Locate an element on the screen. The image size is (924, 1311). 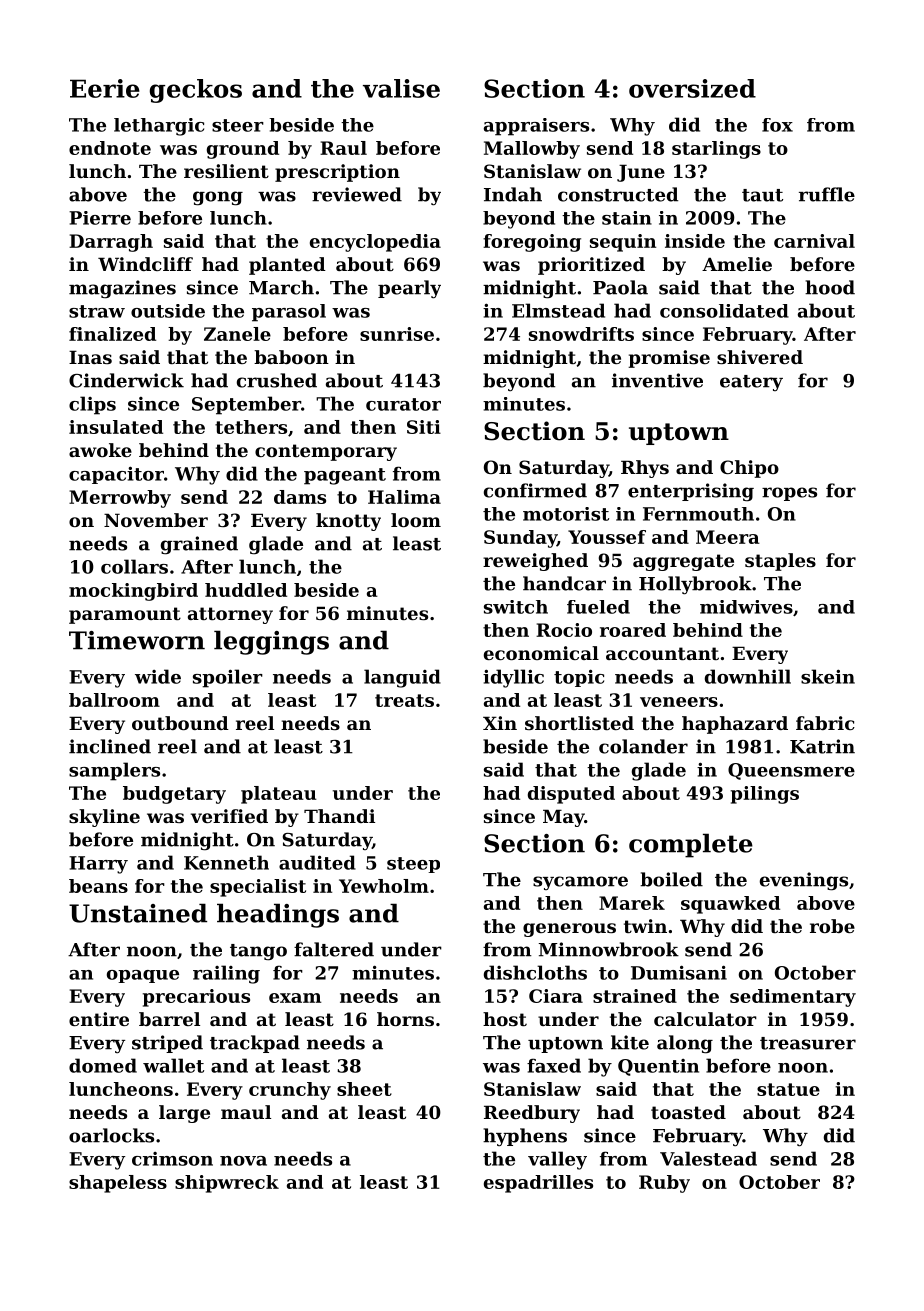
Valestead is located at coordinates (708, 1158).
